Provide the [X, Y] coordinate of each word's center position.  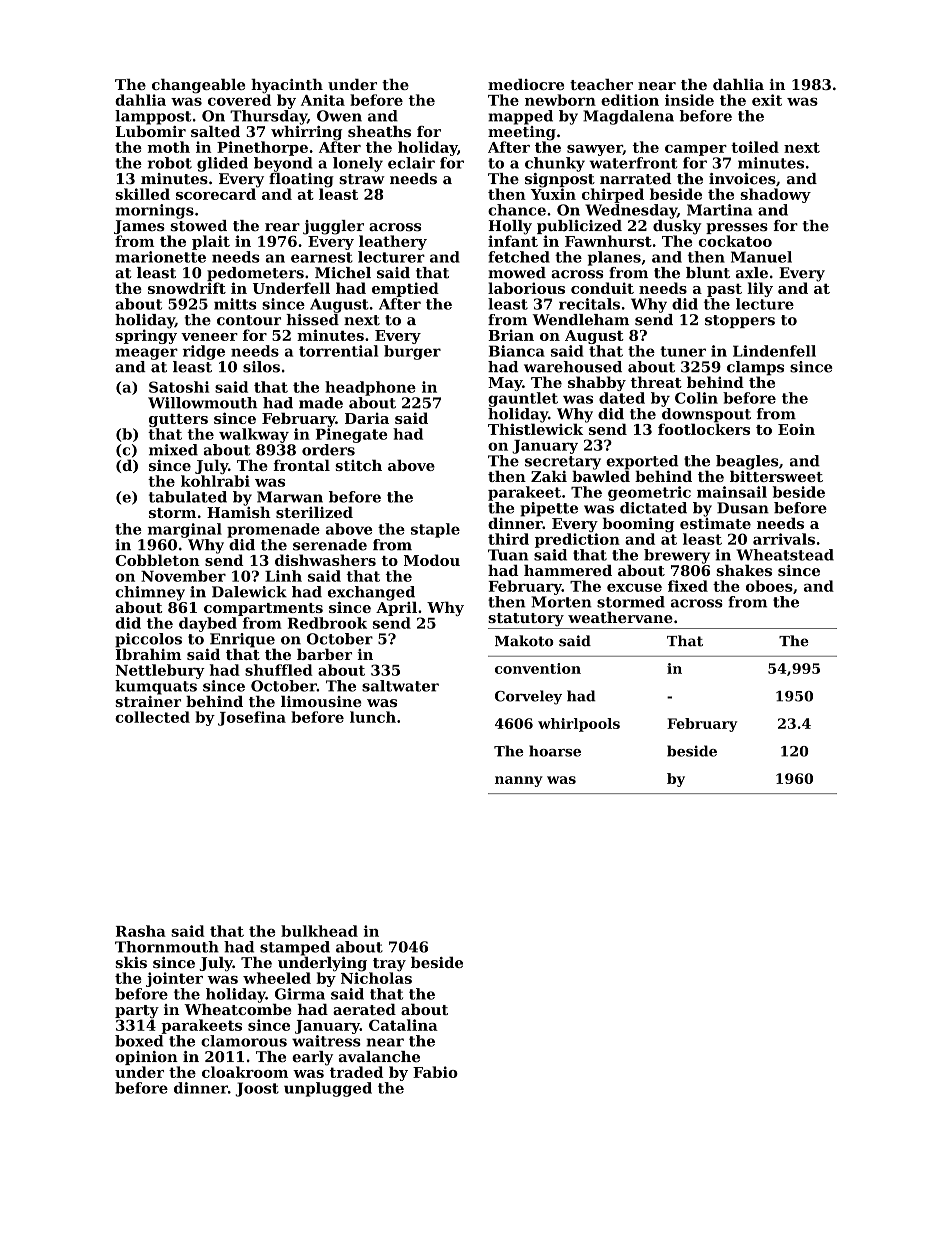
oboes [769, 586]
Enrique [242, 640]
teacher [601, 84]
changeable [198, 86]
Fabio [435, 1072]
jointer [174, 979]
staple [435, 530]
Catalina [403, 1025]
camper [696, 150]
